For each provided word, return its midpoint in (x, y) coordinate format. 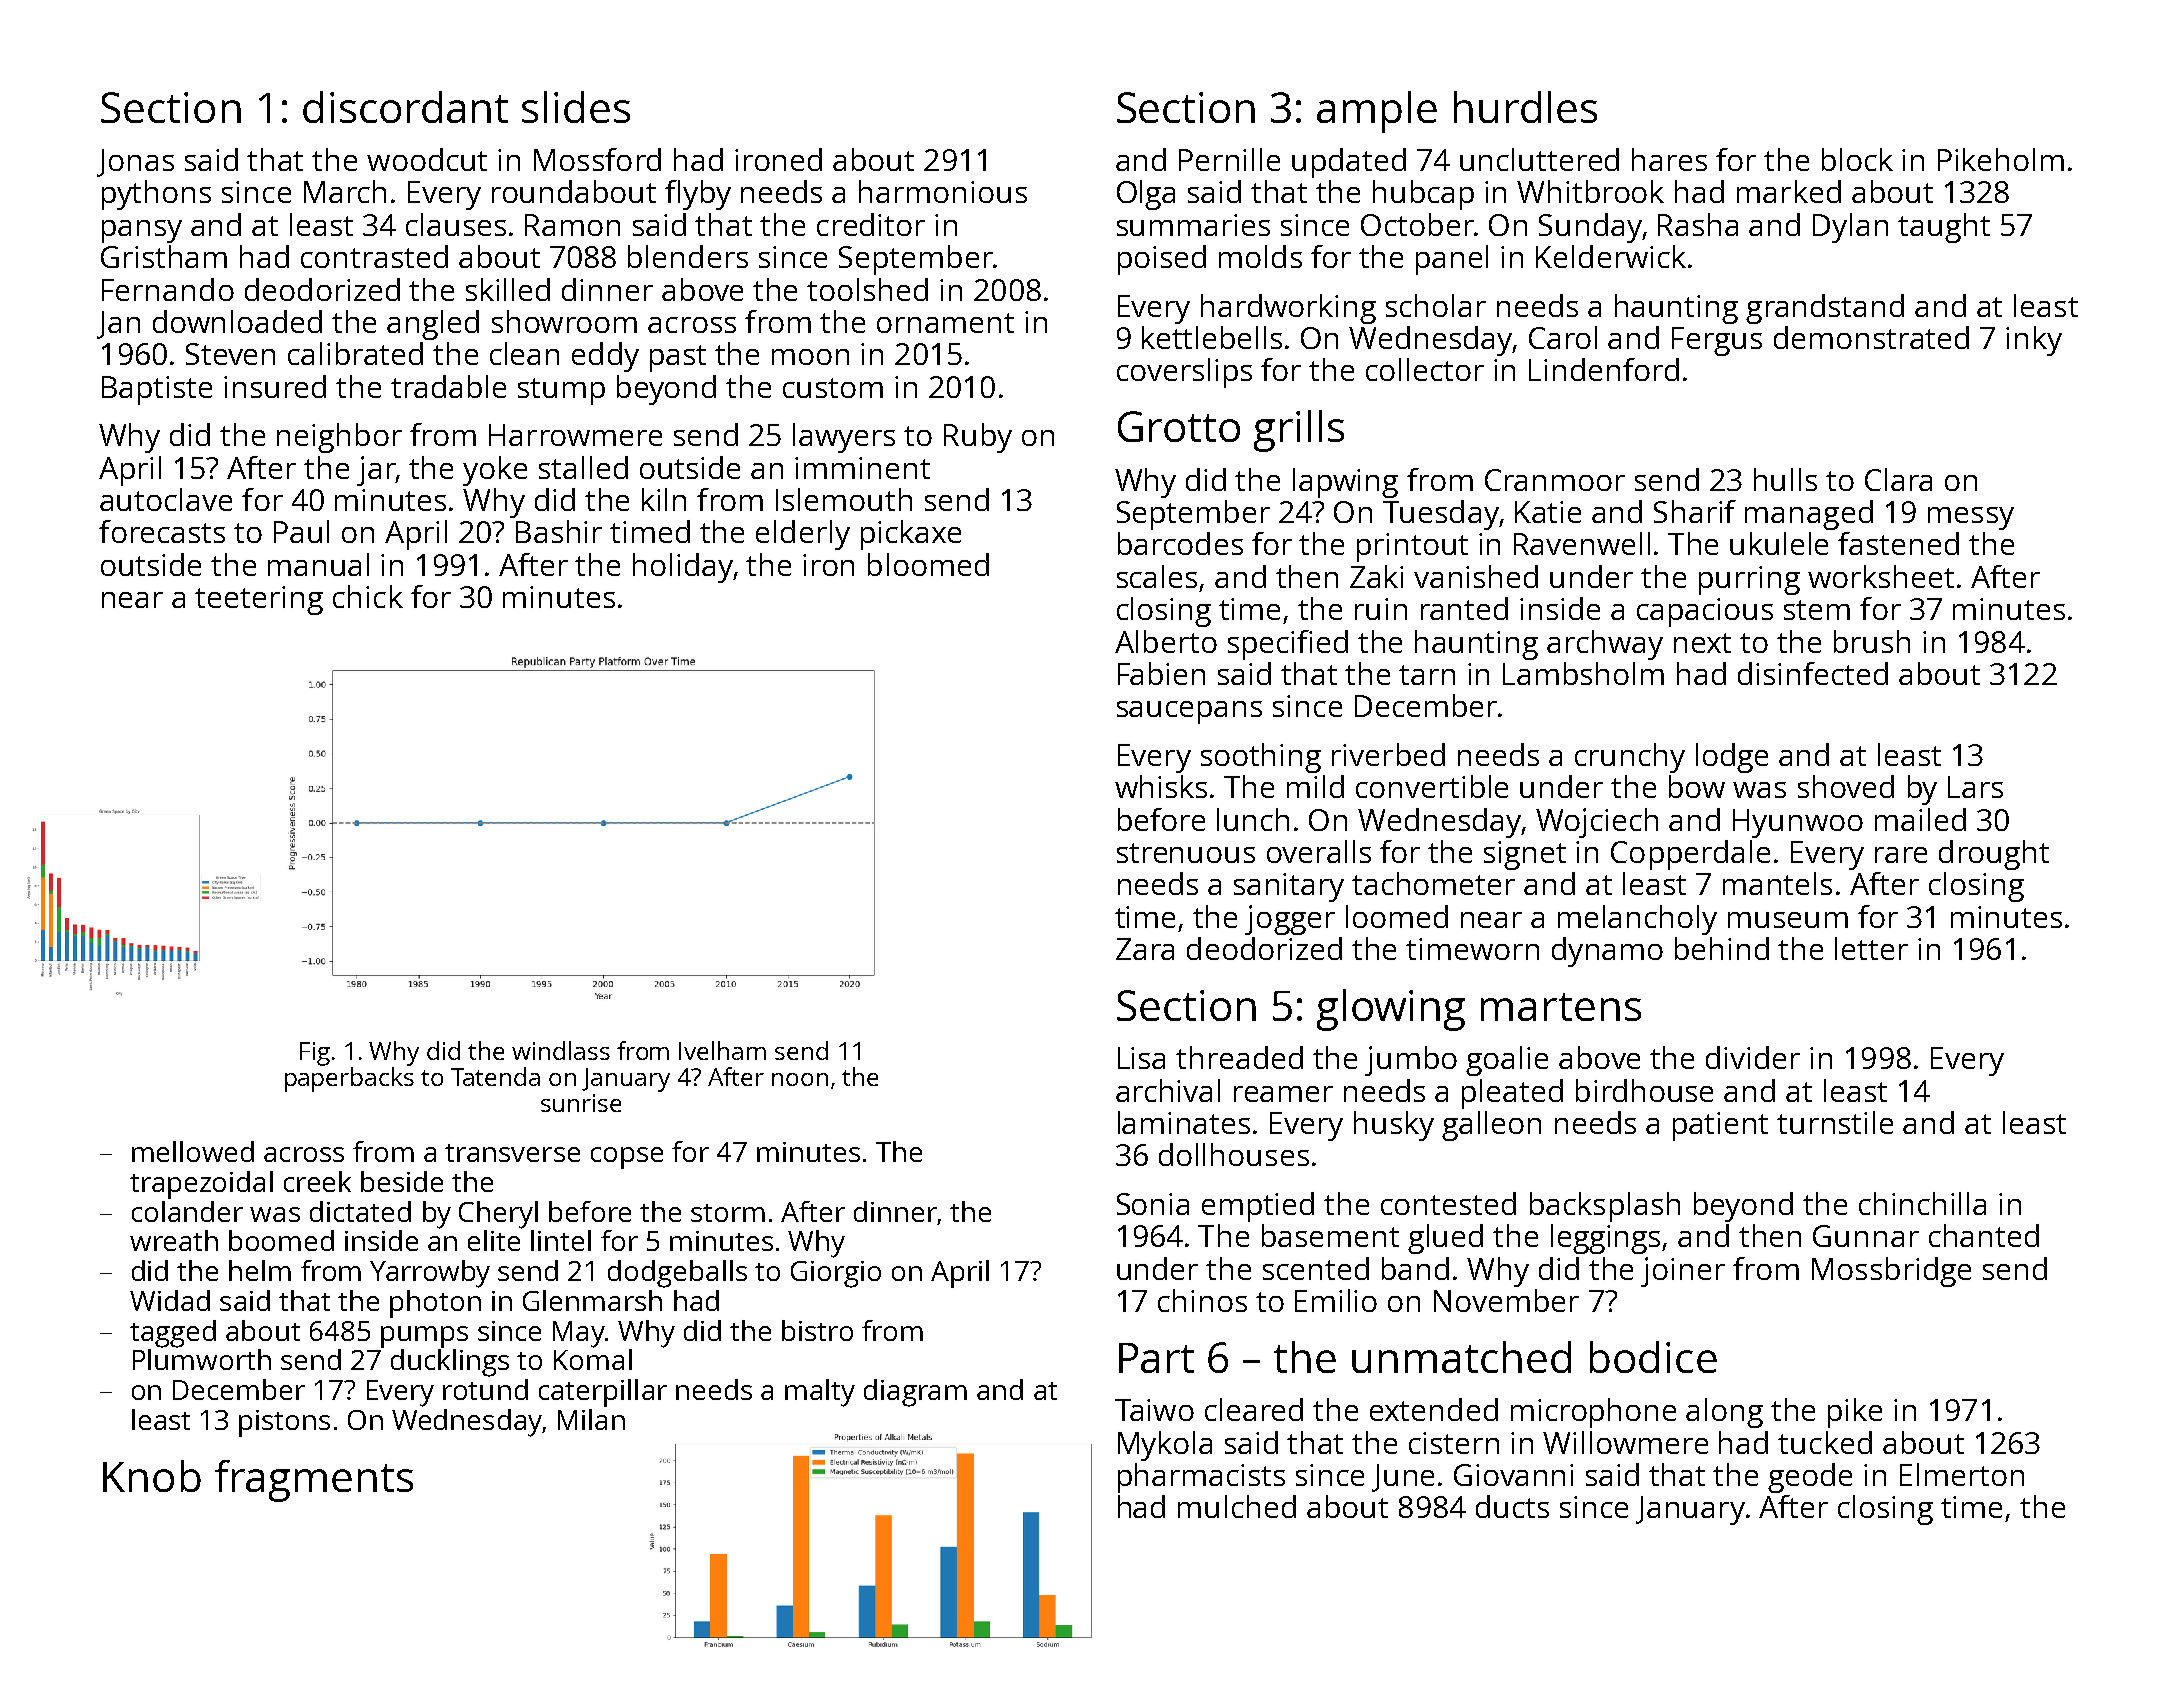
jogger (1290, 920)
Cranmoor (1555, 480)
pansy (142, 231)
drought (1994, 855)
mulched (1237, 1506)
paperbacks (349, 1079)
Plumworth (202, 1359)
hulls (1785, 479)
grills (1299, 431)
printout (1412, 547)
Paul (301, 531)
